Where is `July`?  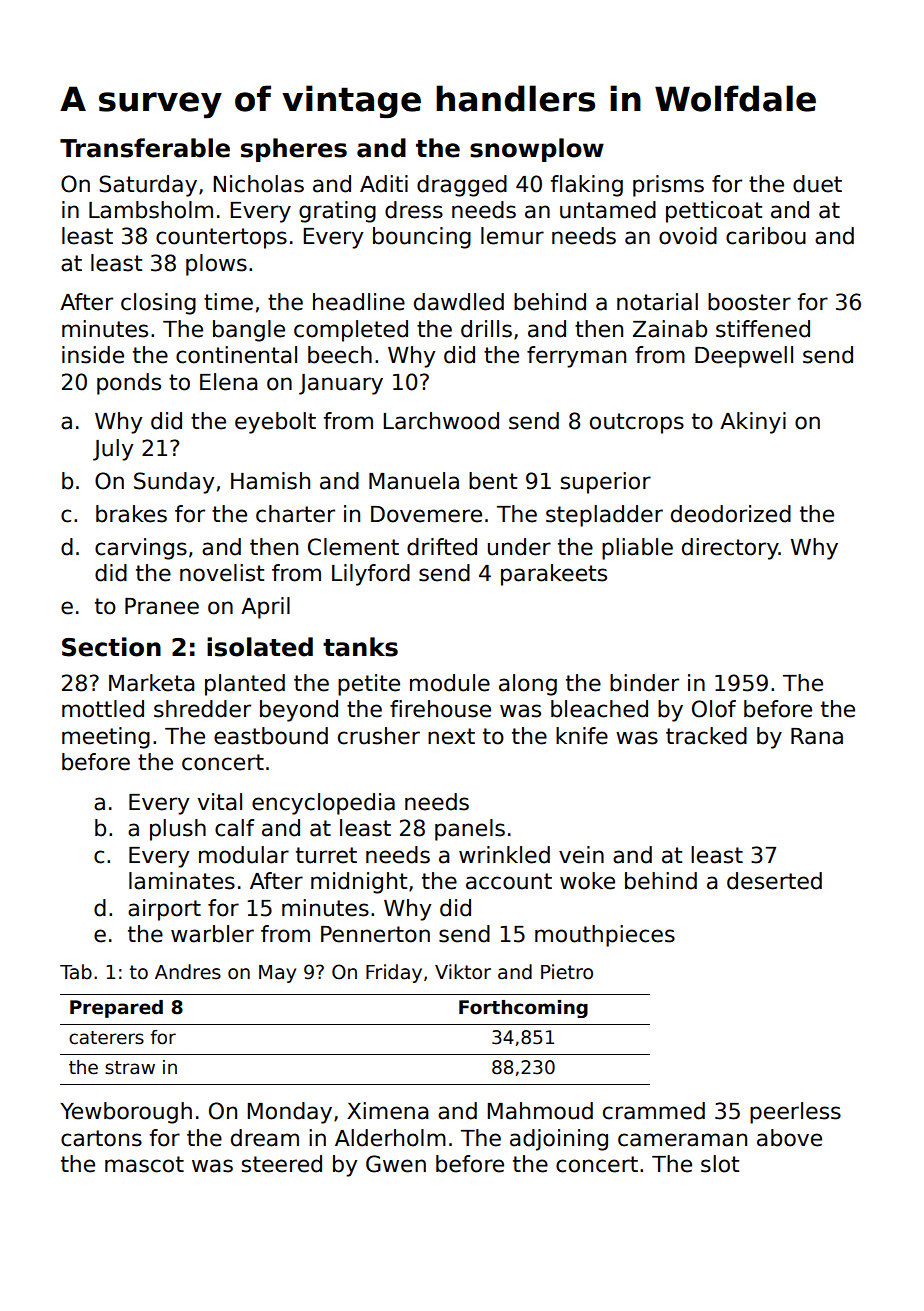 July is located at coordinates (113, 450).
